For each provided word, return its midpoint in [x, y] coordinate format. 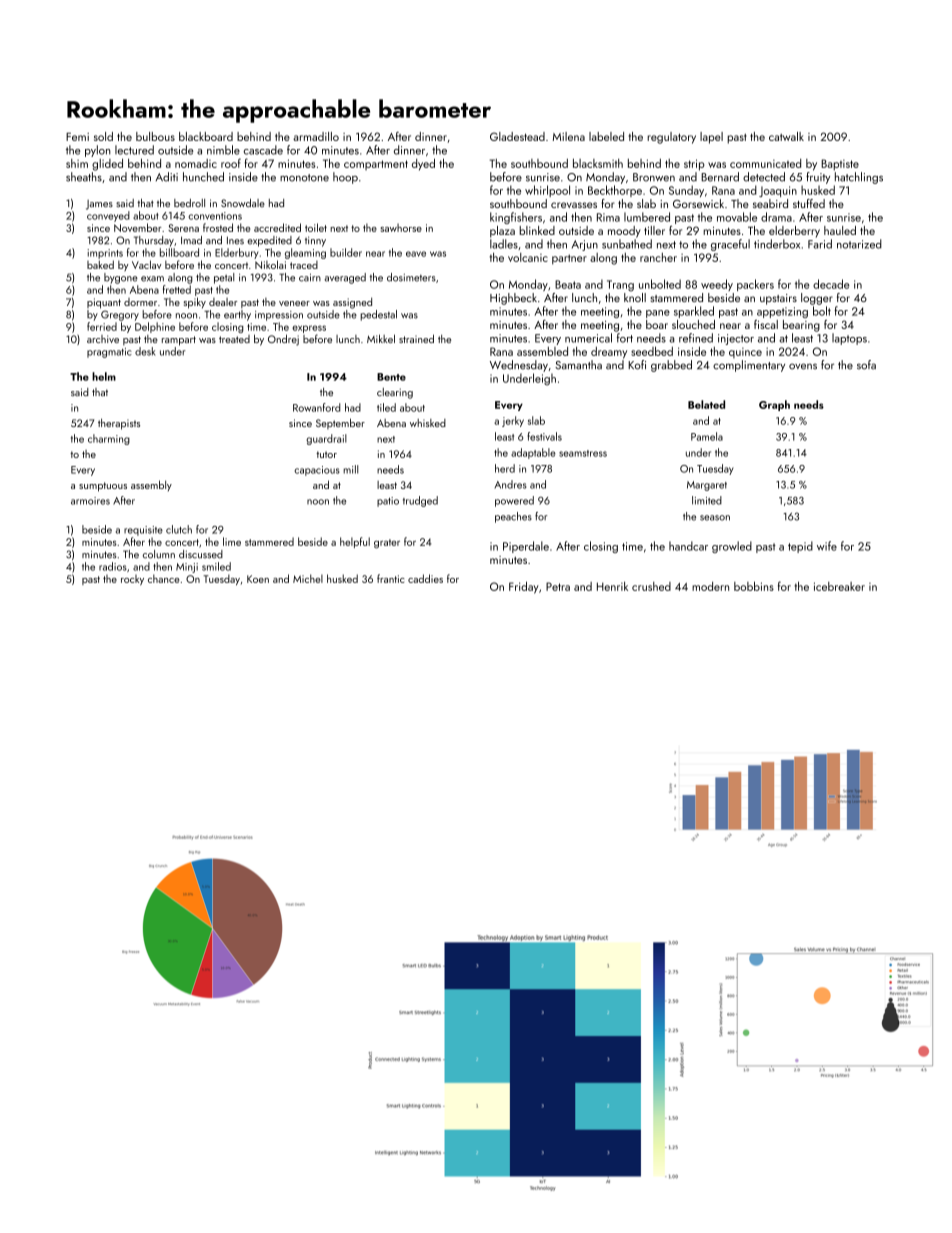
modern [710, 586]
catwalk [786, 136]
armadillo [316, 136]
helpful [355, 542]
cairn [310, 278]
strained [416, 338]
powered [514, 501]
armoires [90, 501]
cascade [263, 150]
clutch [179, 529]
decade [831, 284]
